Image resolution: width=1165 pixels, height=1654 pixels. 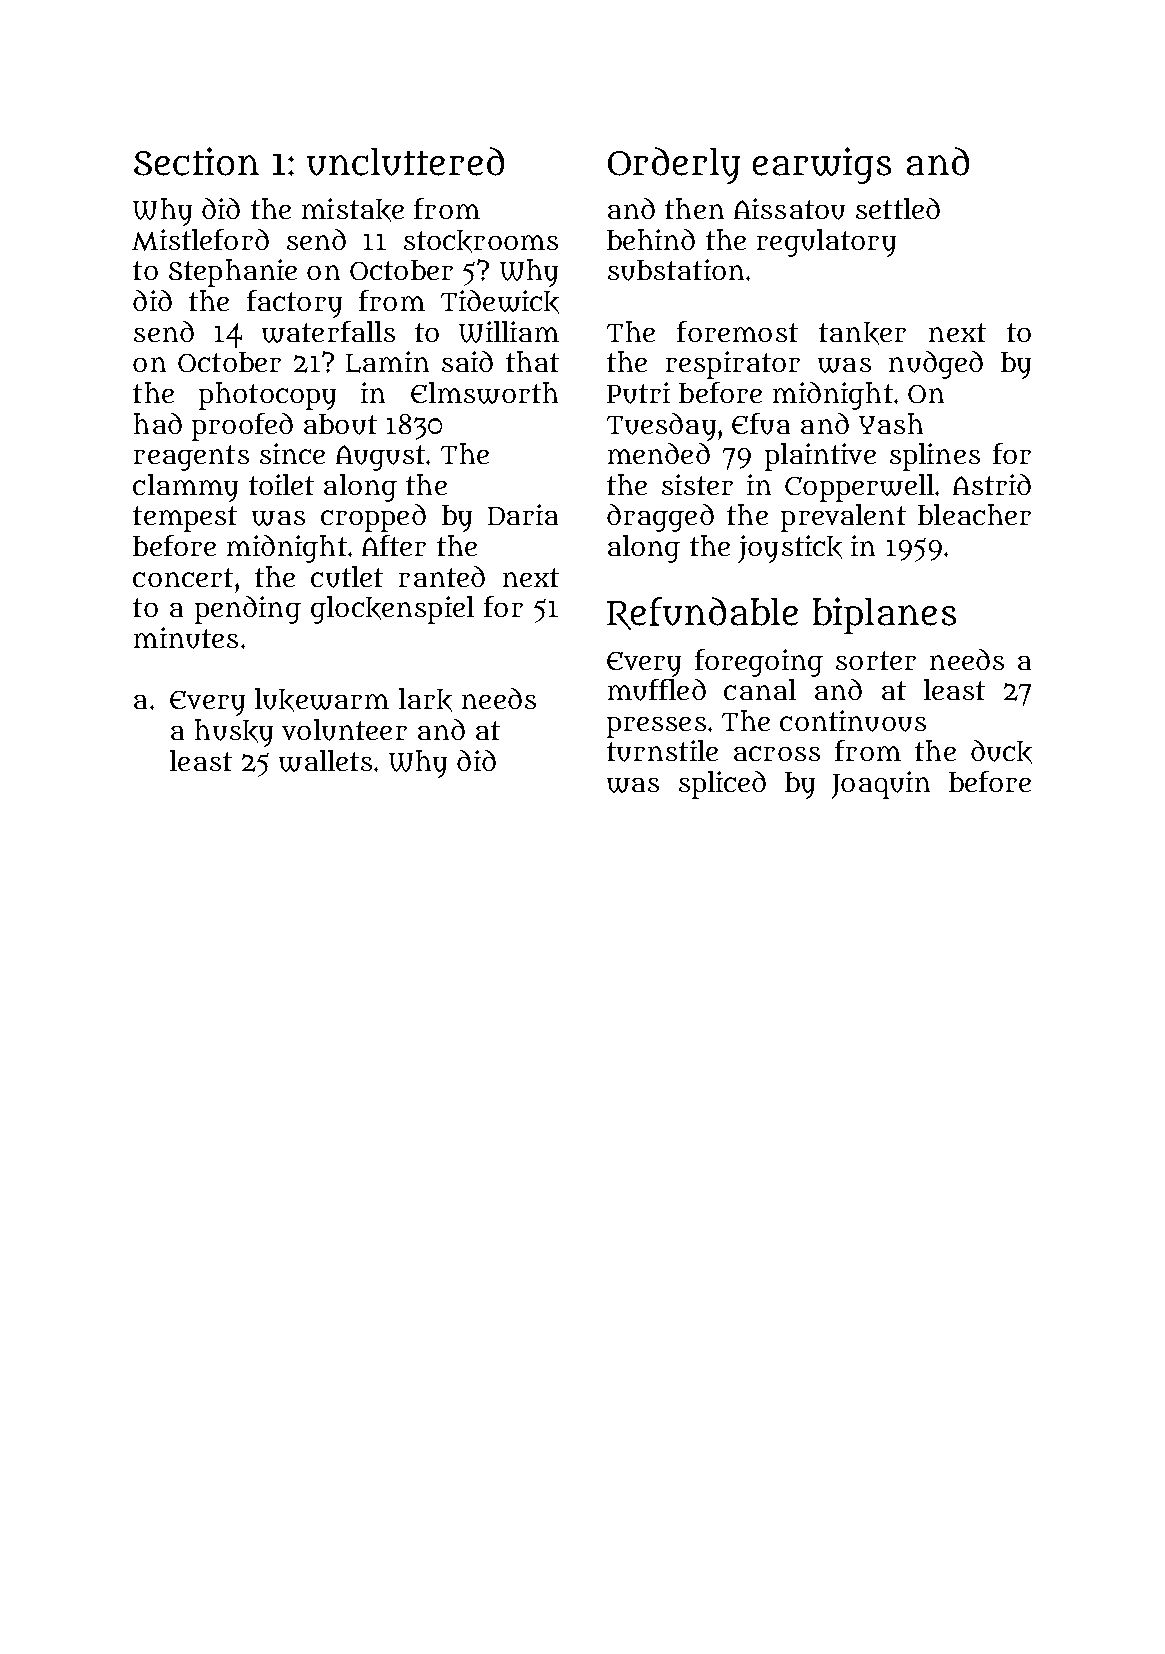 I want to click on Orderly, so click(x=674, y=165).
